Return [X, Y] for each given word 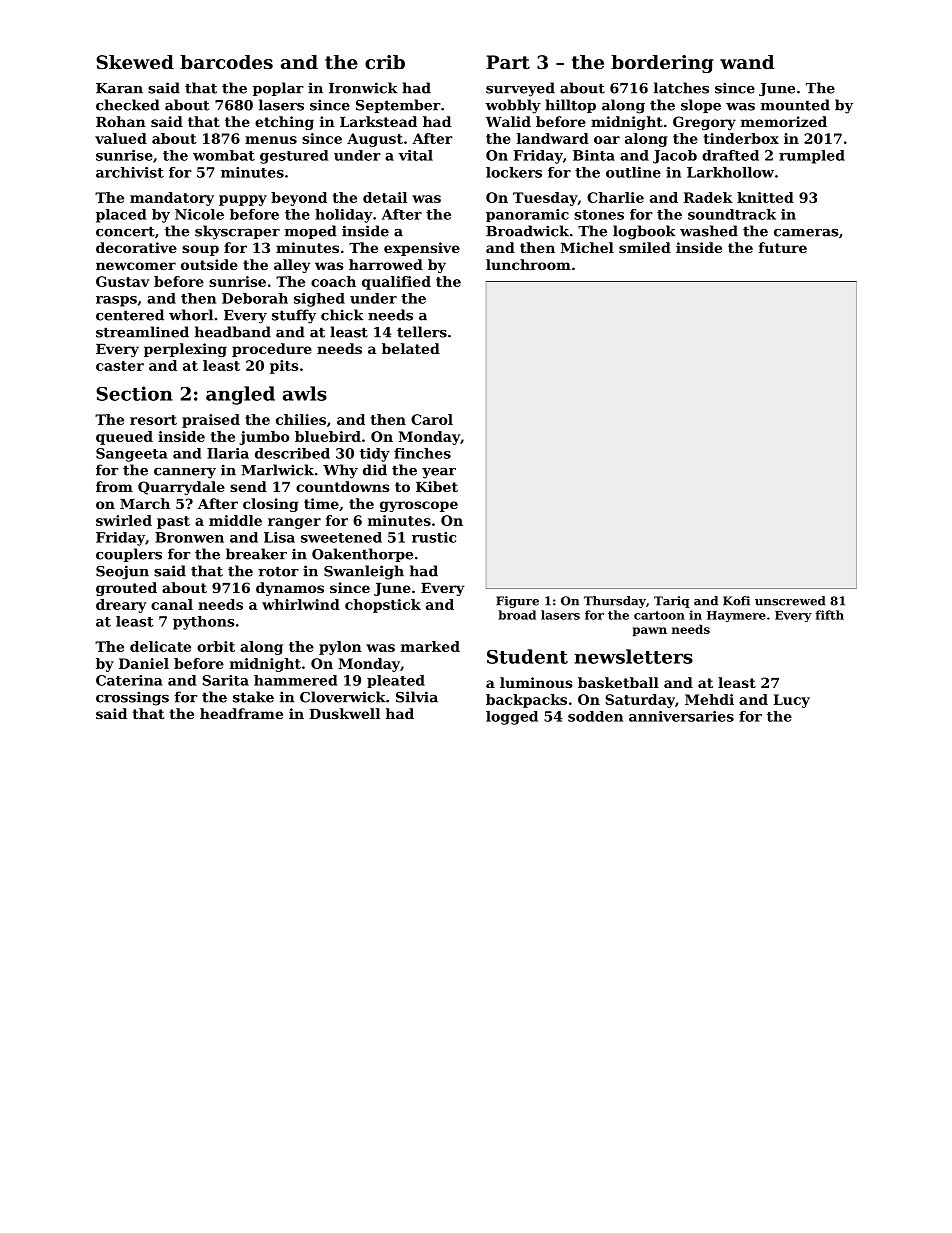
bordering [662, 64]
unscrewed [790, 601]
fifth [829, 615]
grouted [126, 589]
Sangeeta [132, 455]
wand [747, 62]
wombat [224, 155]
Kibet [437, 486]
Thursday [615, 602]
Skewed [135, 62]
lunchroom [528, 264]
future [783, 247]
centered [130, 315]
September [398, 106]
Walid [508, 121]
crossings [132, 698]
